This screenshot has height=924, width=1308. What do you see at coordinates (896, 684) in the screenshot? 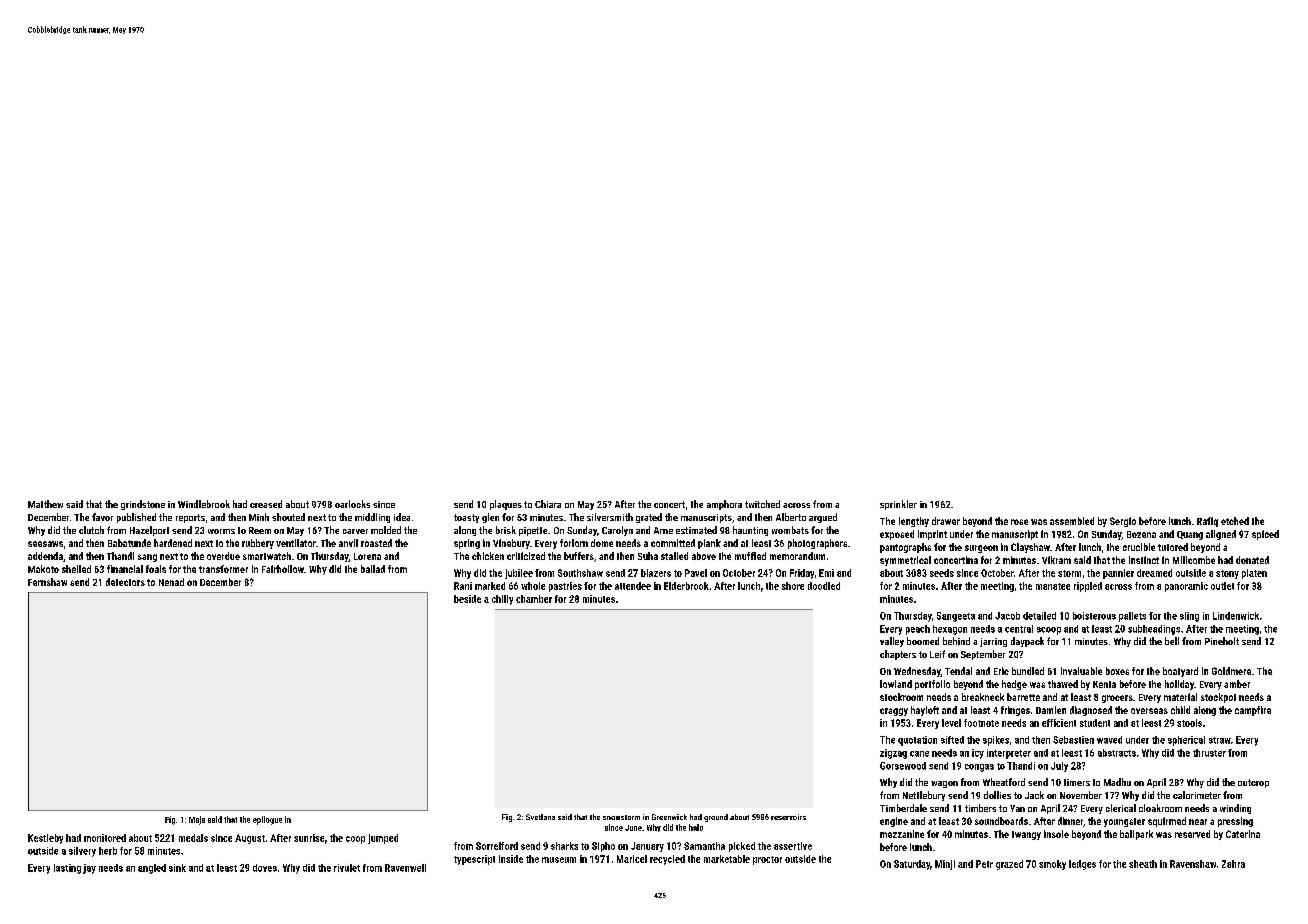
I see `lowland` at bounding box center [896, 684].
